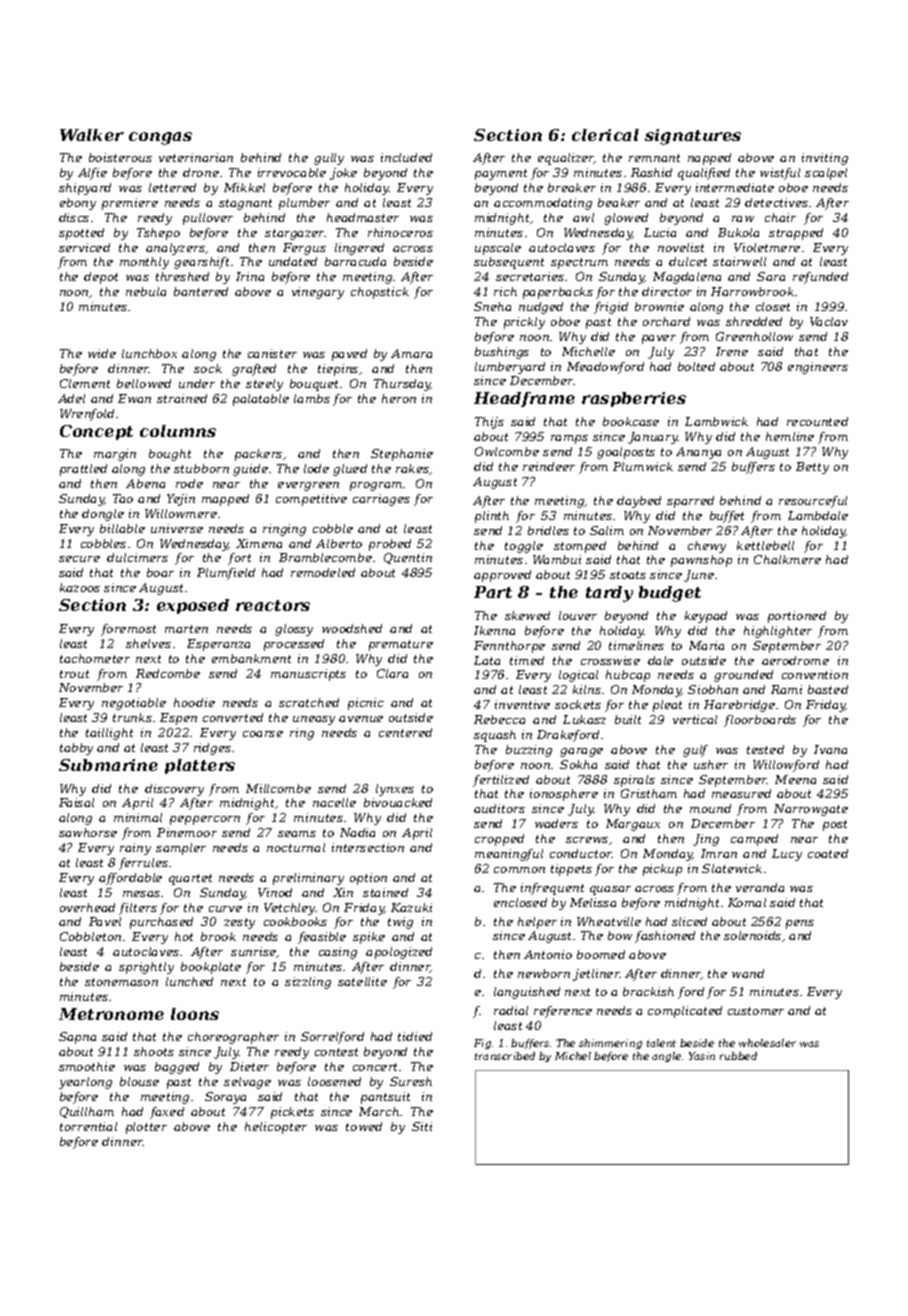  I want to click on Suresh, so click(411, 1081).
